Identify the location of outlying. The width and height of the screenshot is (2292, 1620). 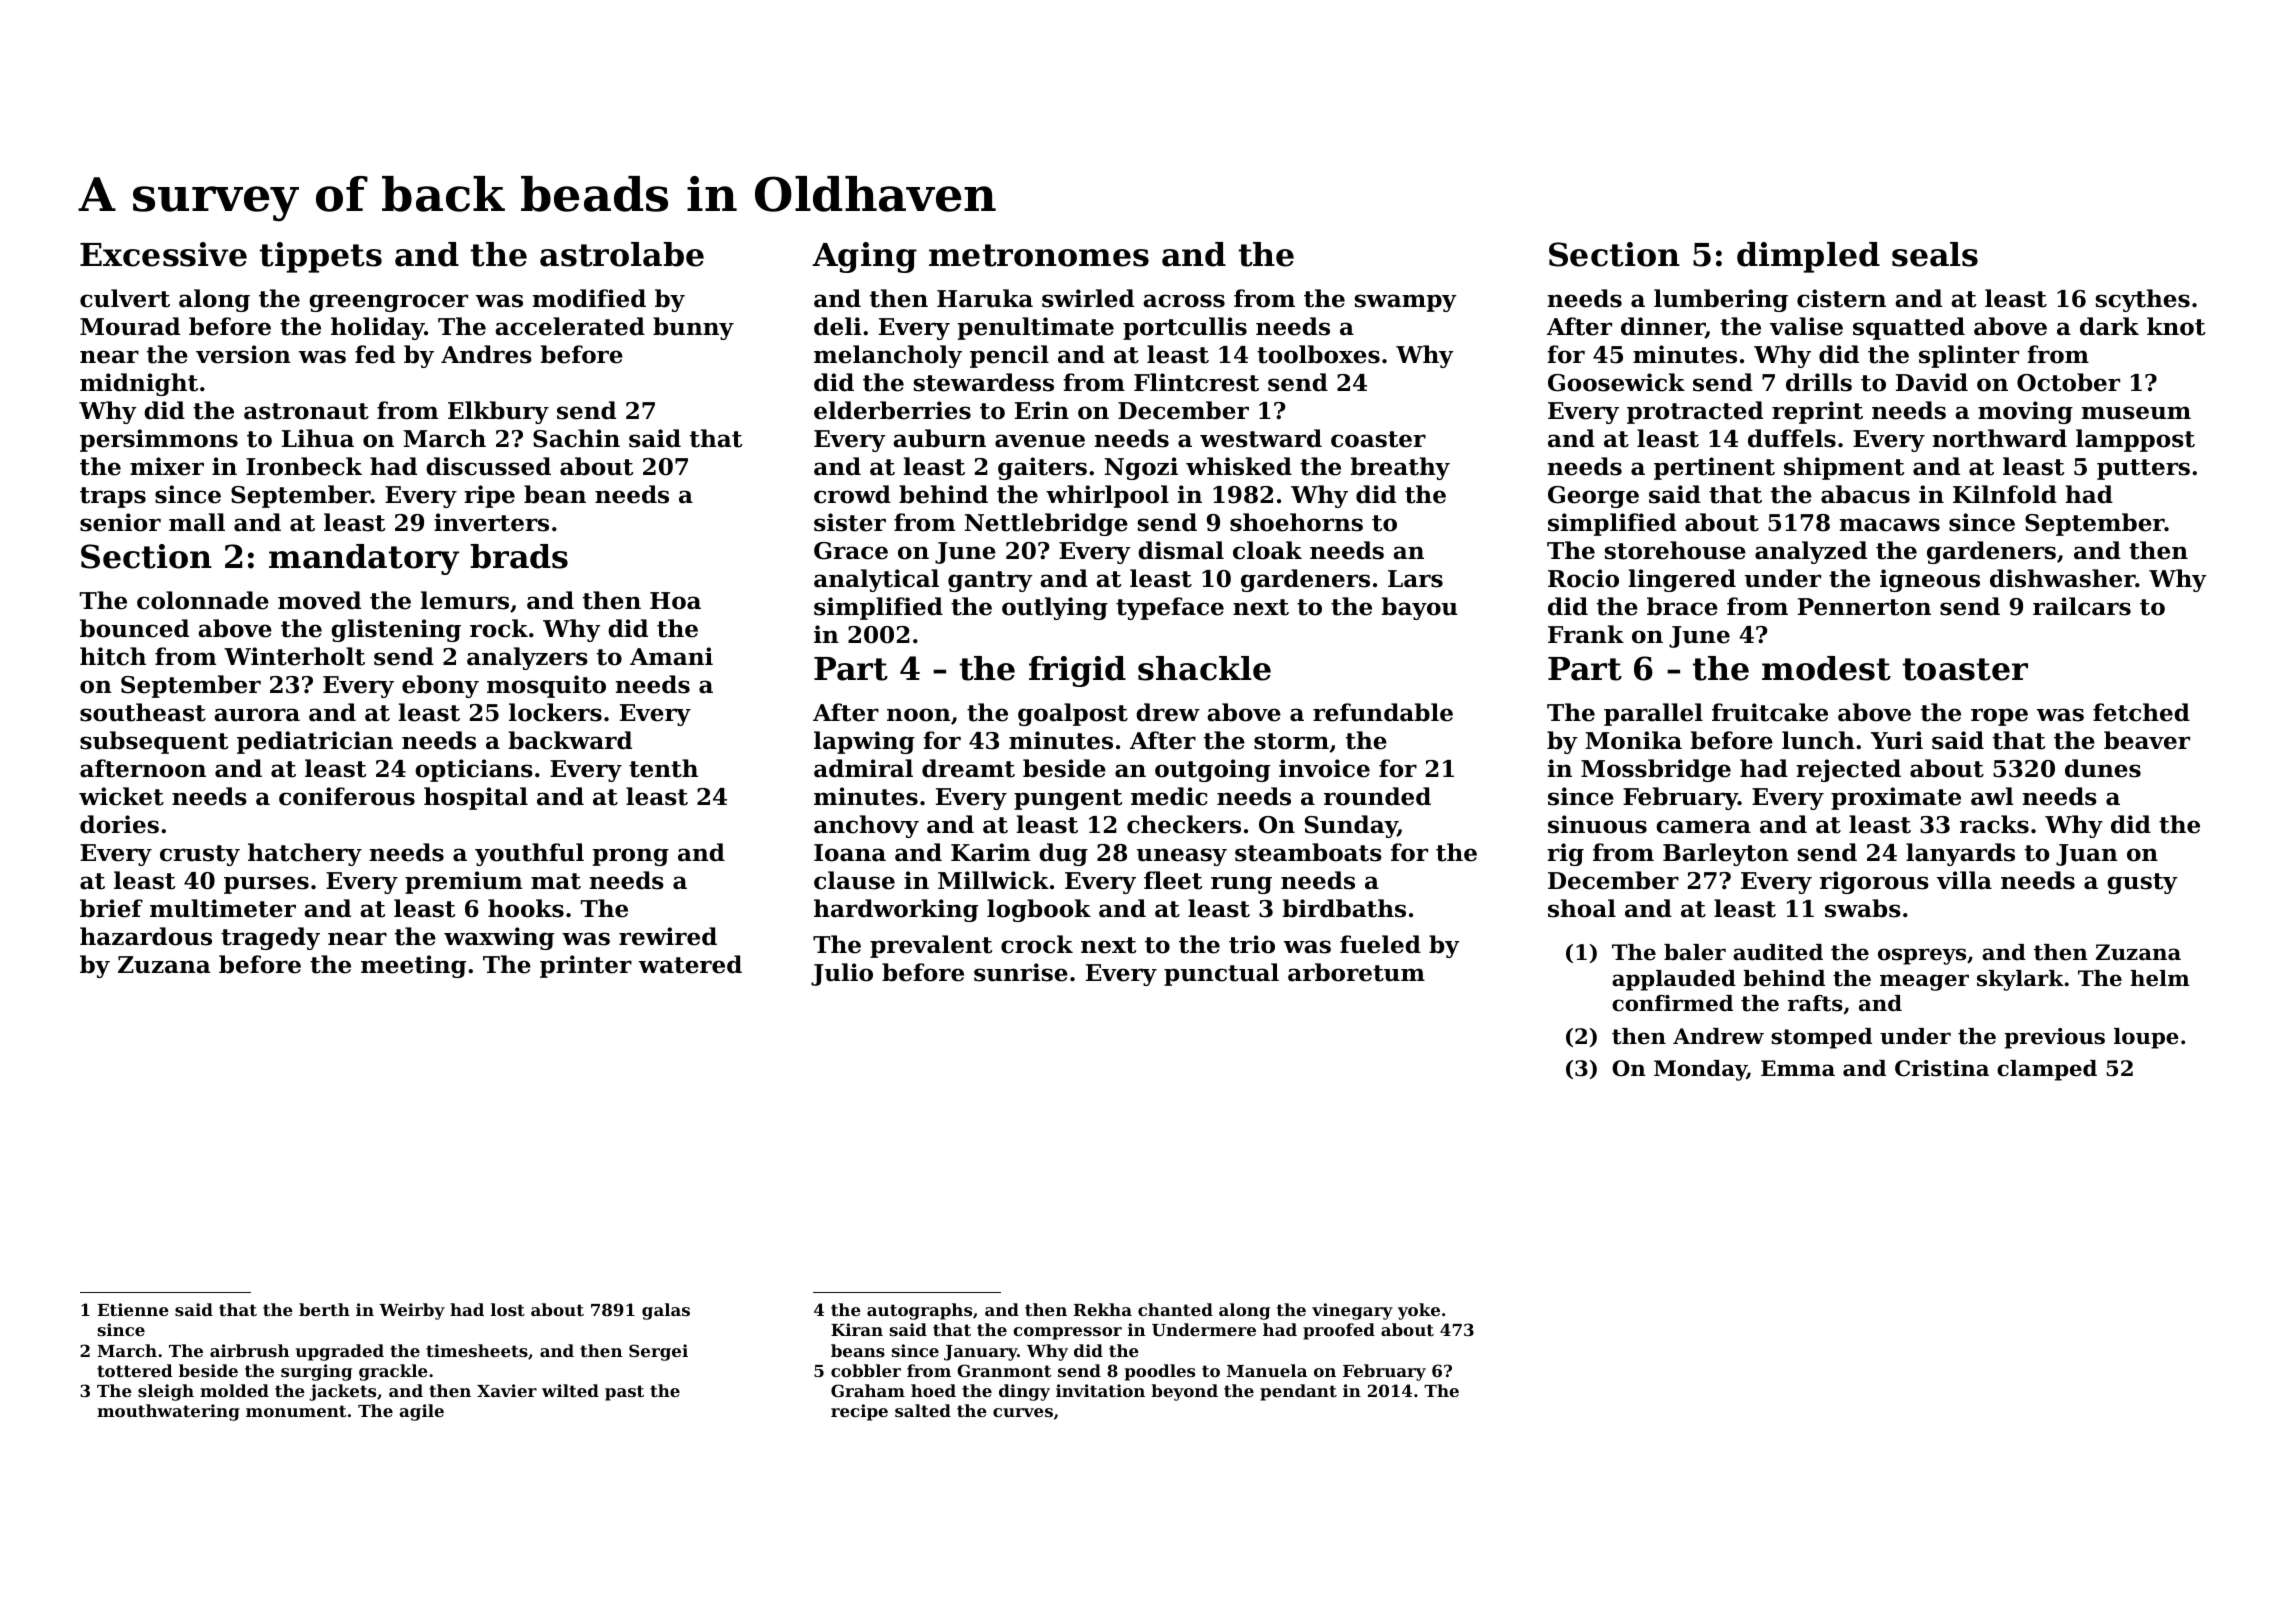
(1055, 608).
